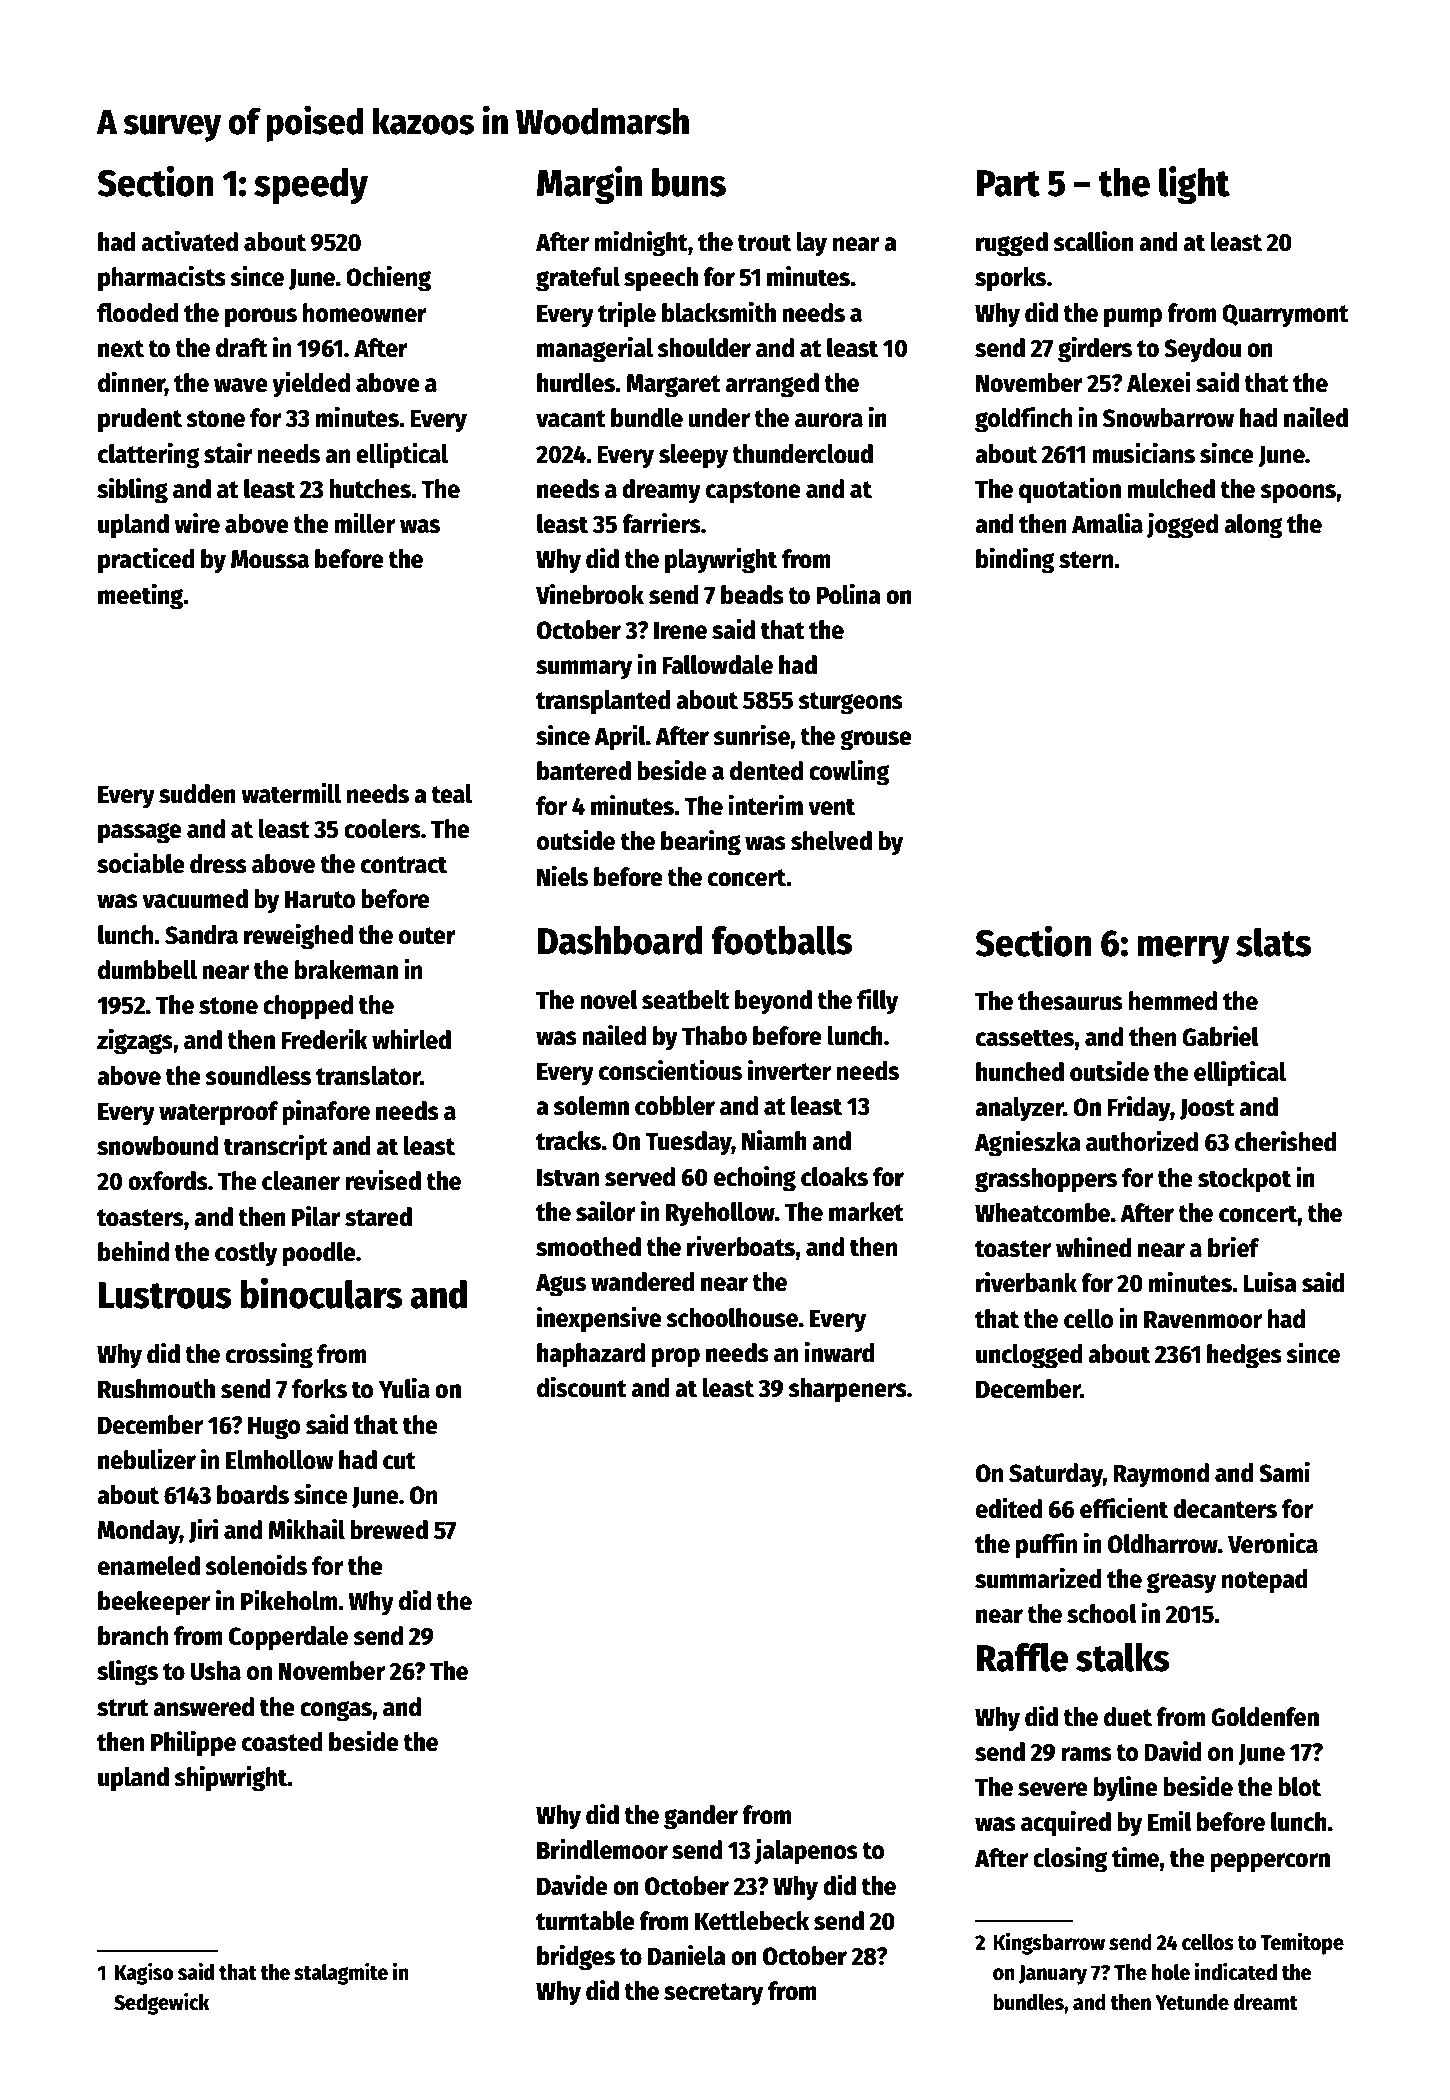  What do you see at coordinates (1284, 1472) in the screenshot?
I see `Sami` at bounding box center [1284, 1472].
